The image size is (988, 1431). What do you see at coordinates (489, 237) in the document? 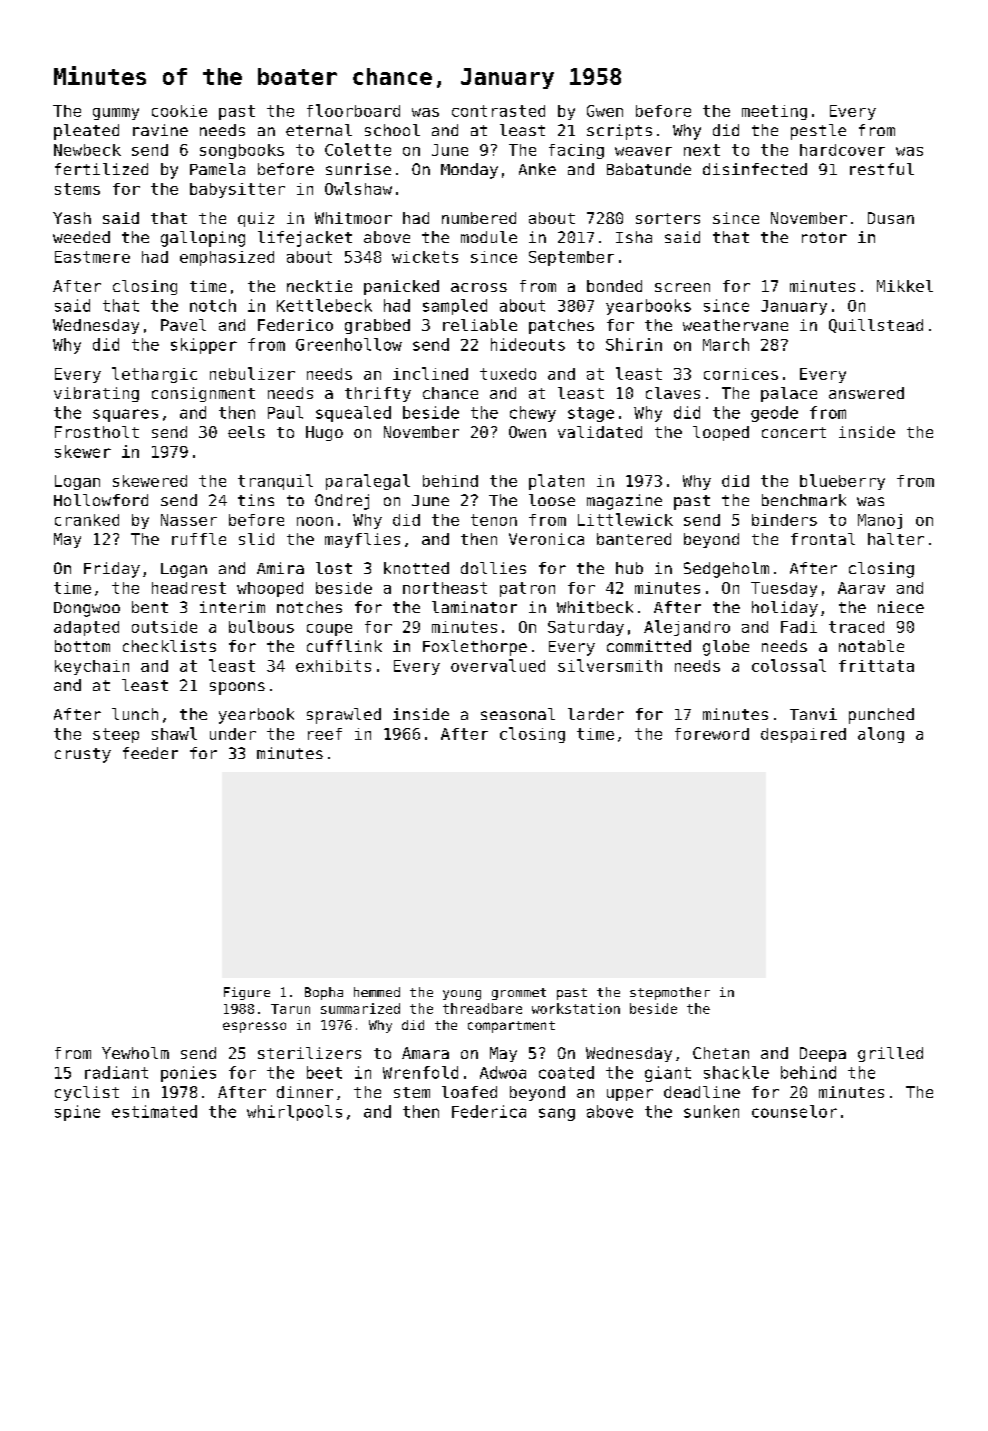
I see `module` at bounding box center [489, 237].
